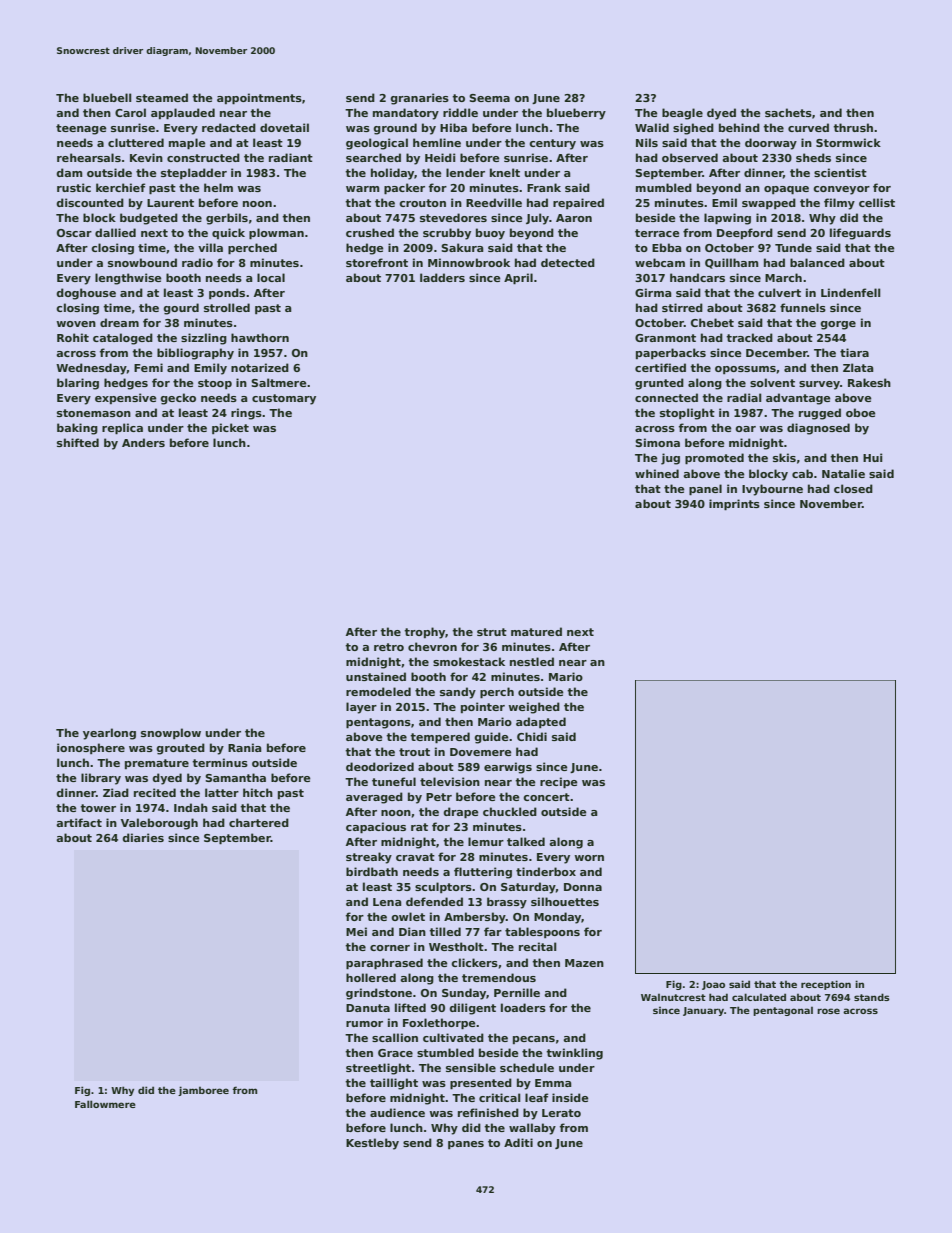 The height and width of the screenshot is (1233, 952). Describe the element at coordinates (788, 112) in the screenshot. I see `sachets` at that location.
